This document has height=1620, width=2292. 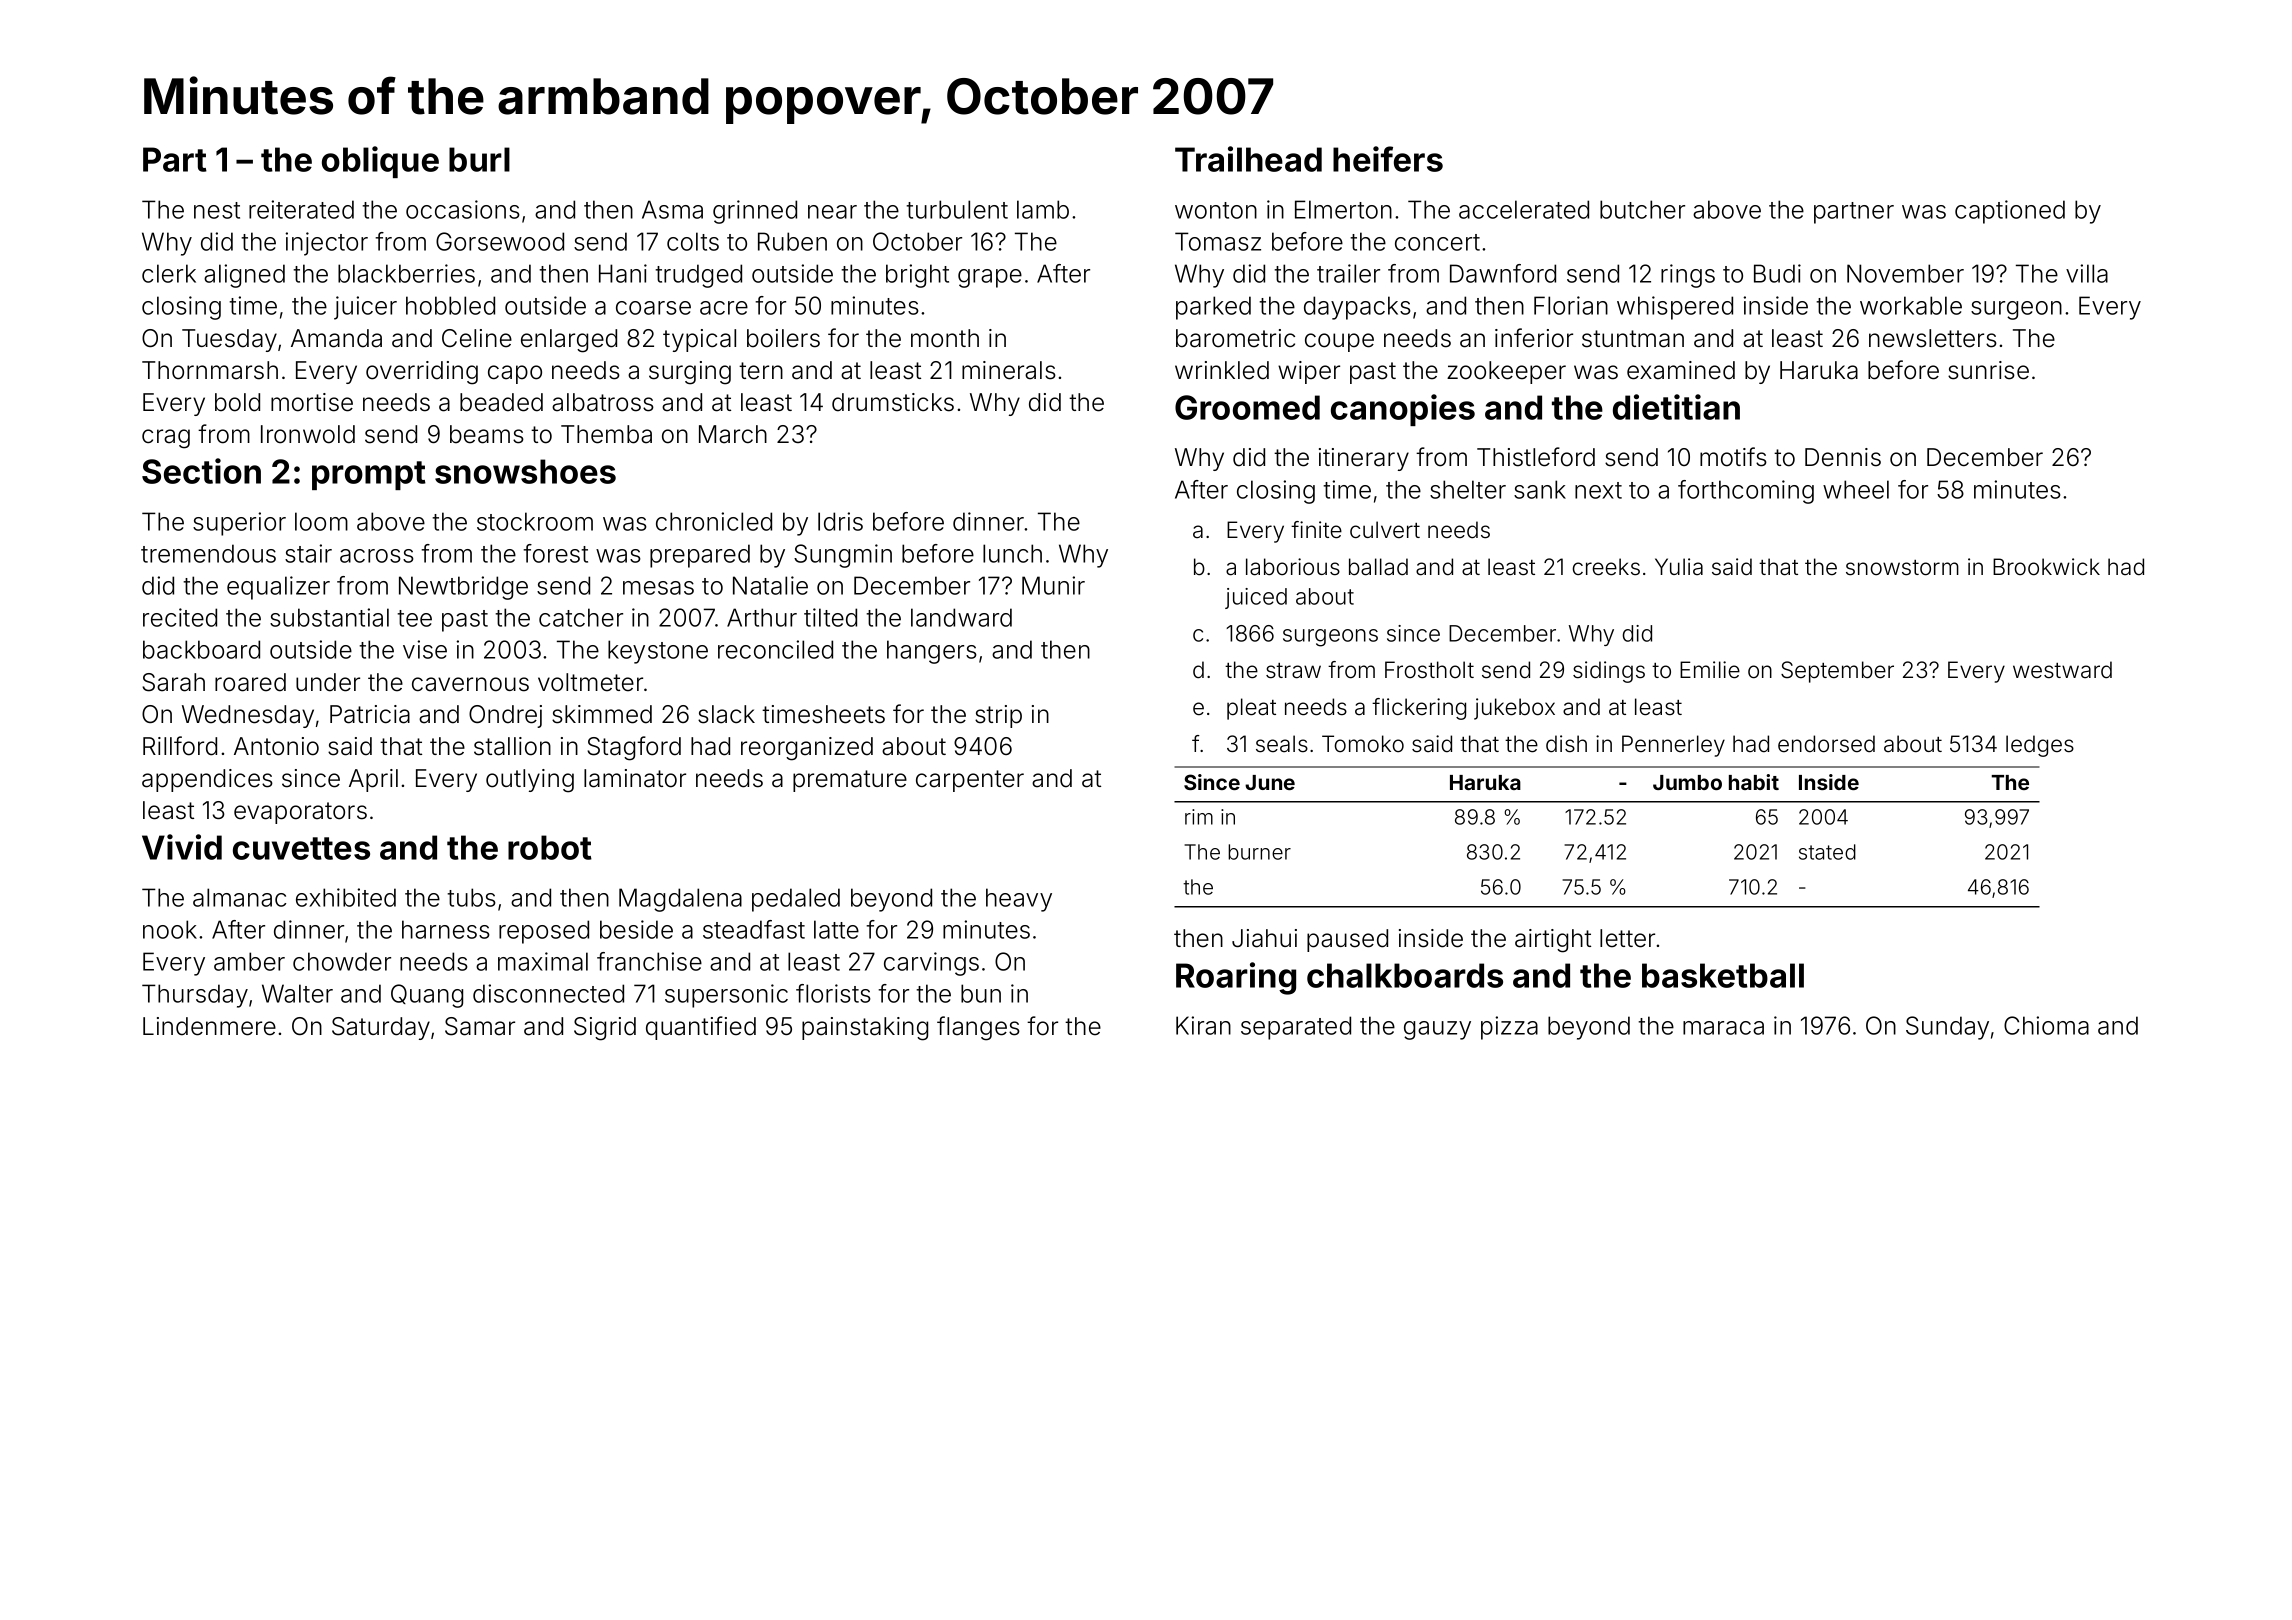 I want to click on Lindenmere, so click(x=209, y=1026).
